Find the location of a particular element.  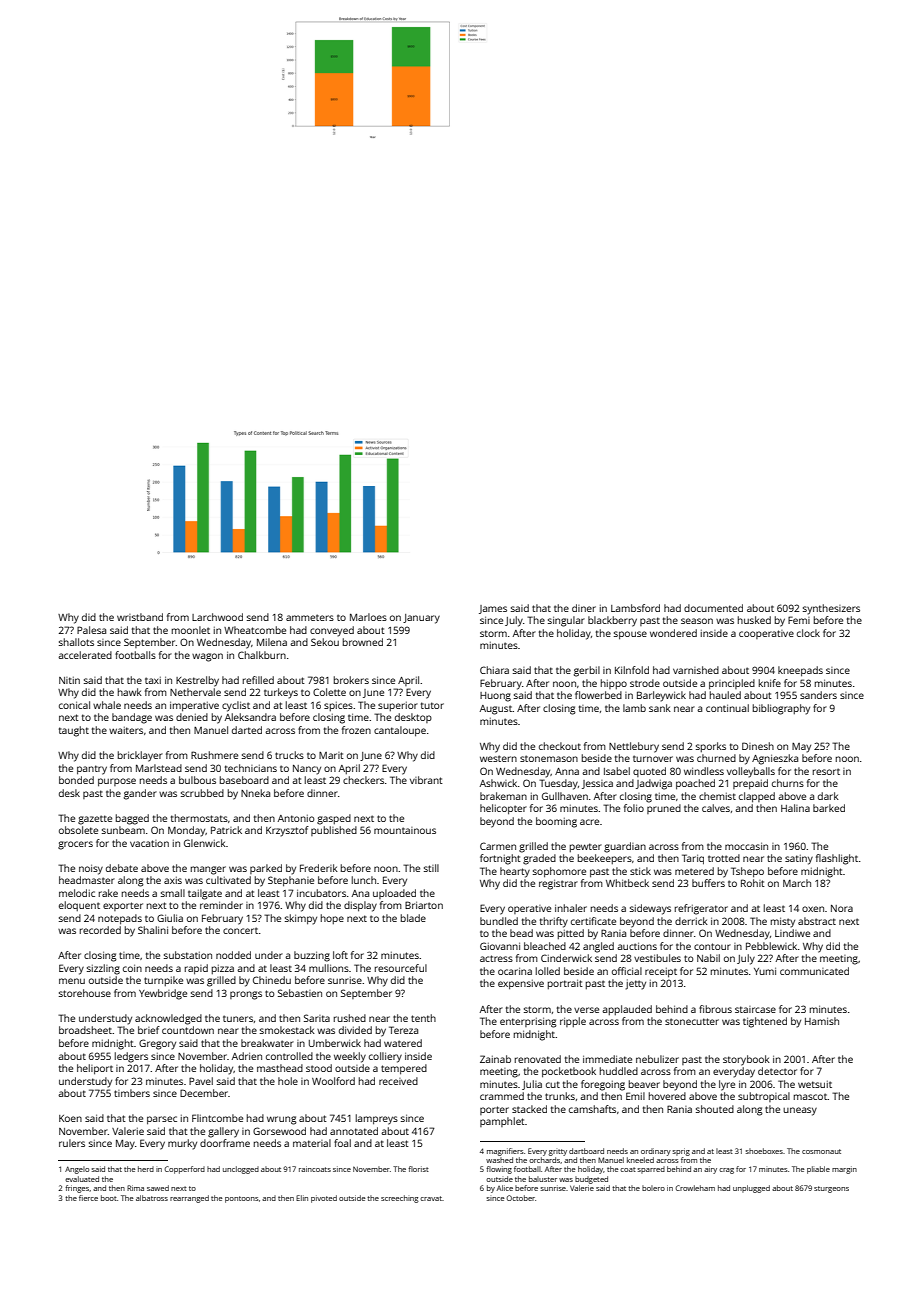

Huong is located at coordinates (495, 697).
